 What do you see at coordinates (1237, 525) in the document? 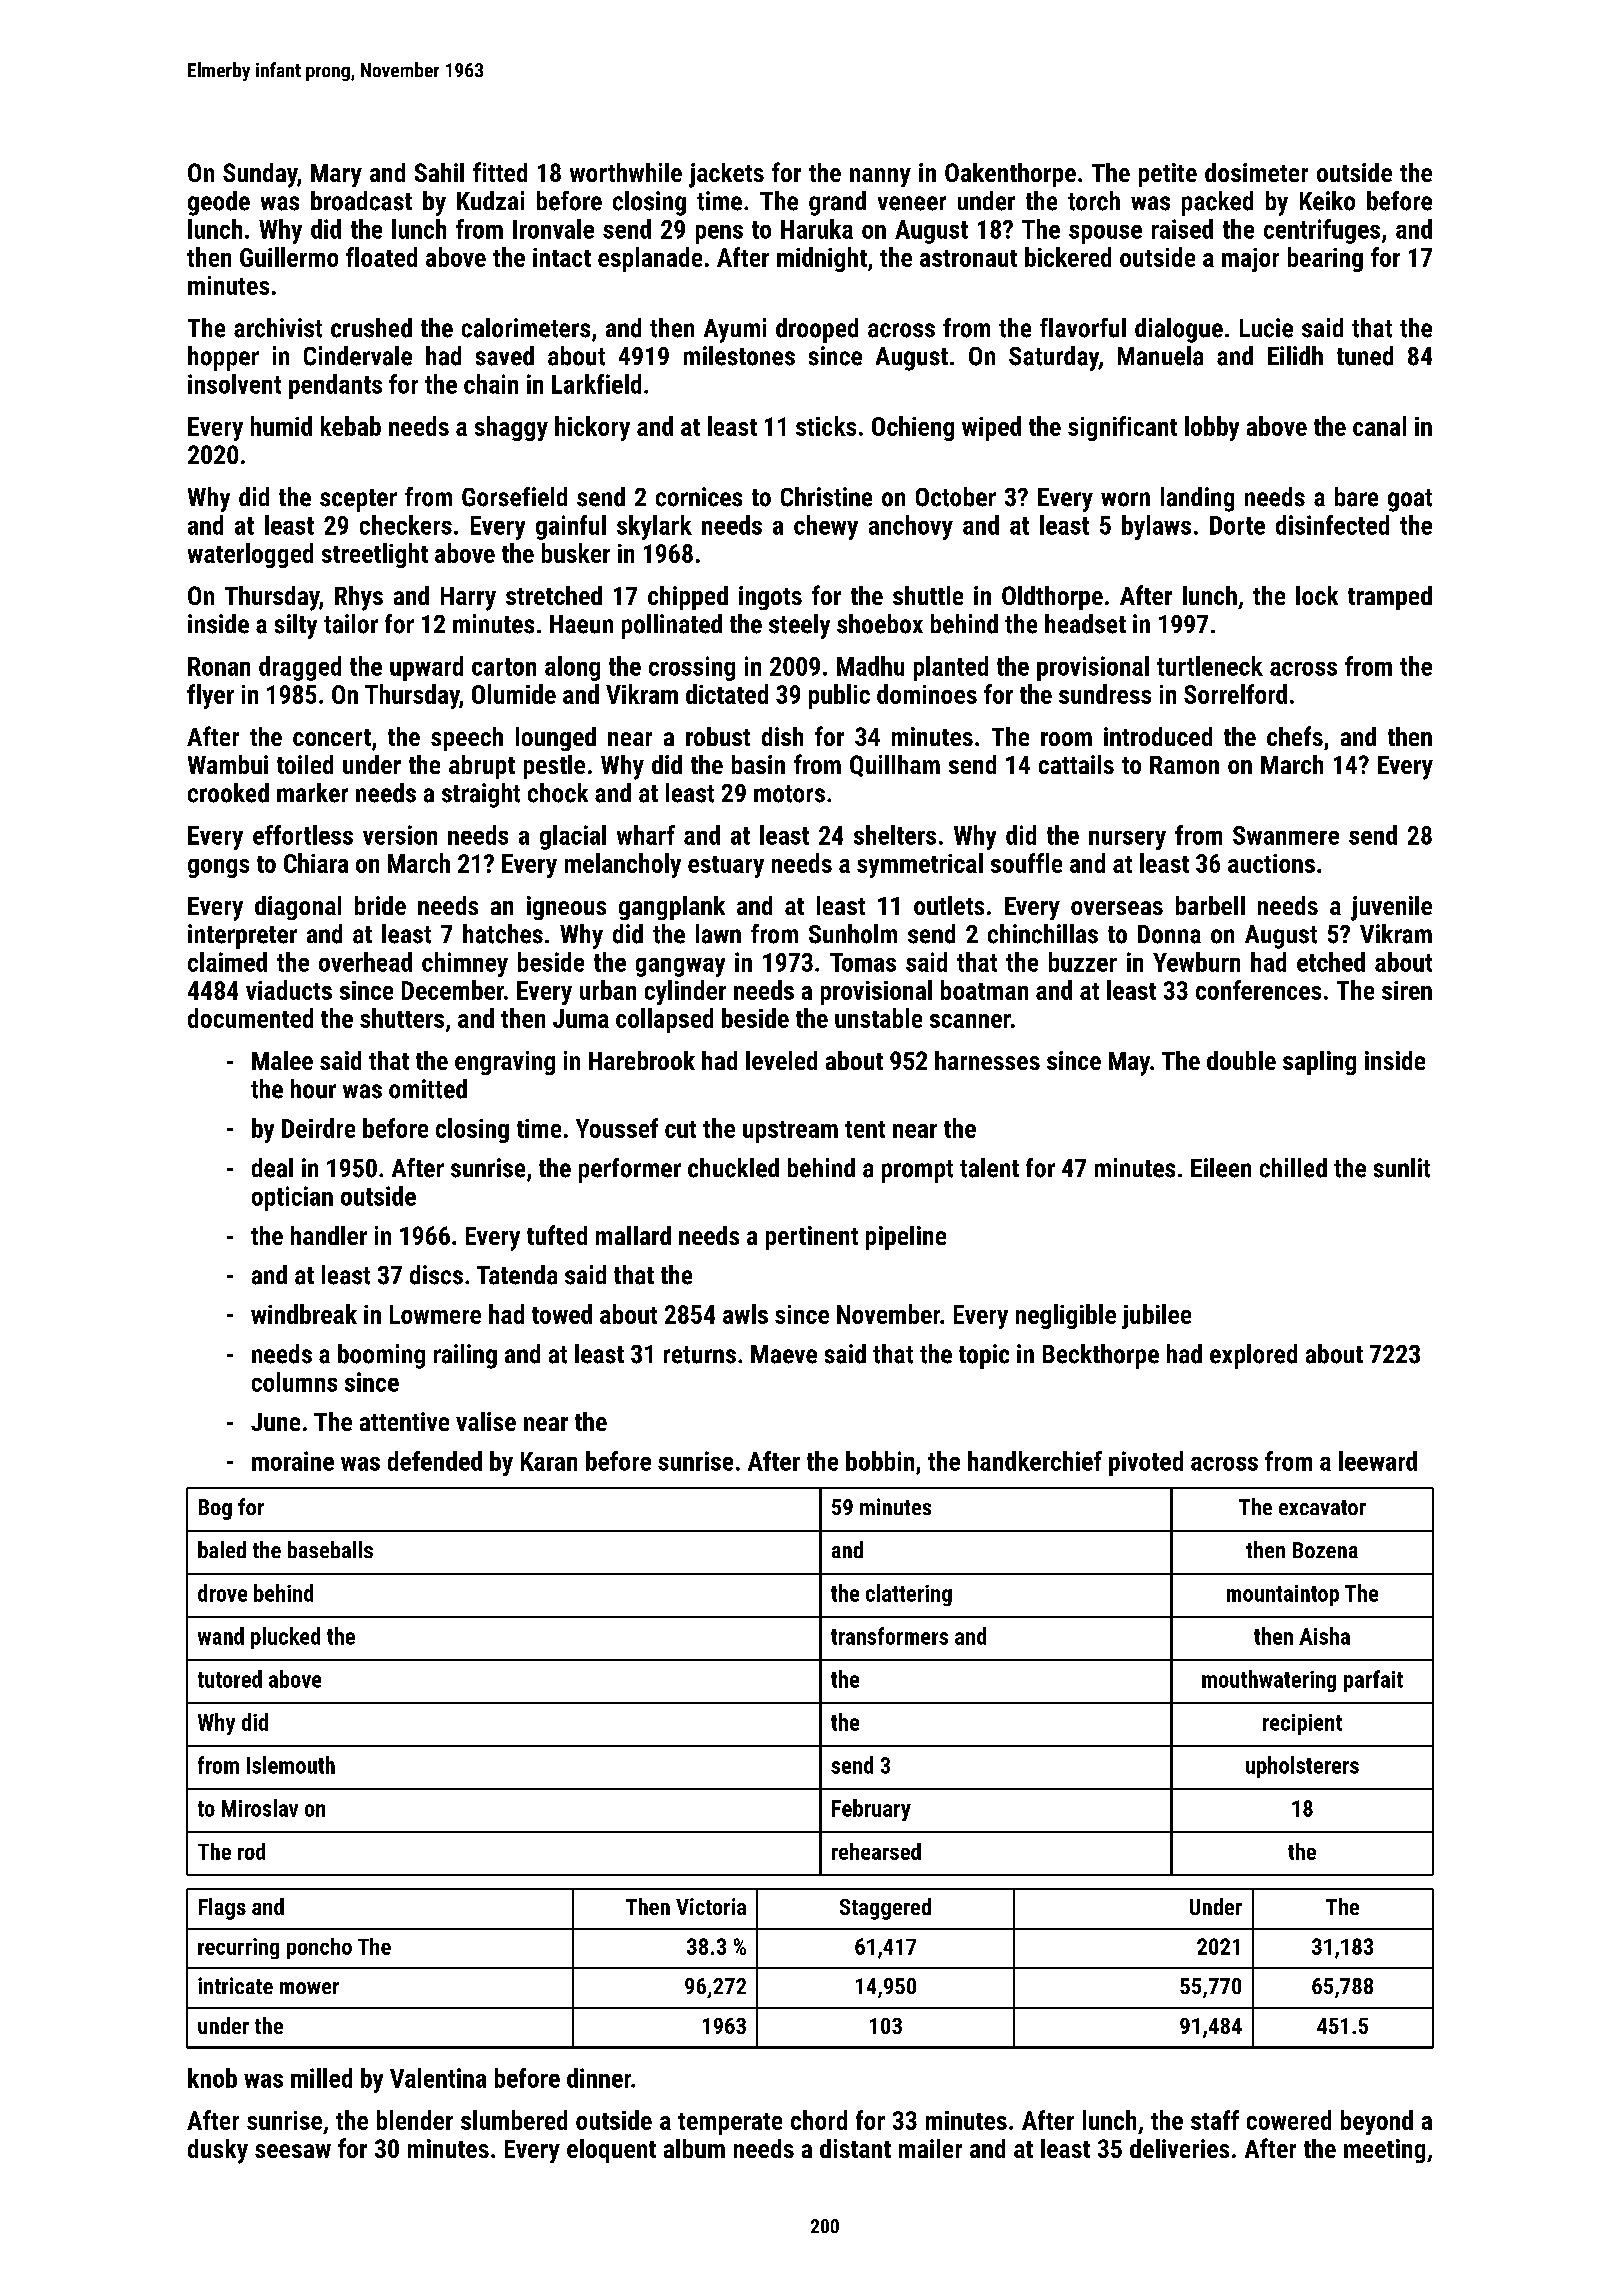
I see `Dorte` at bounding box center [1237, 525].
